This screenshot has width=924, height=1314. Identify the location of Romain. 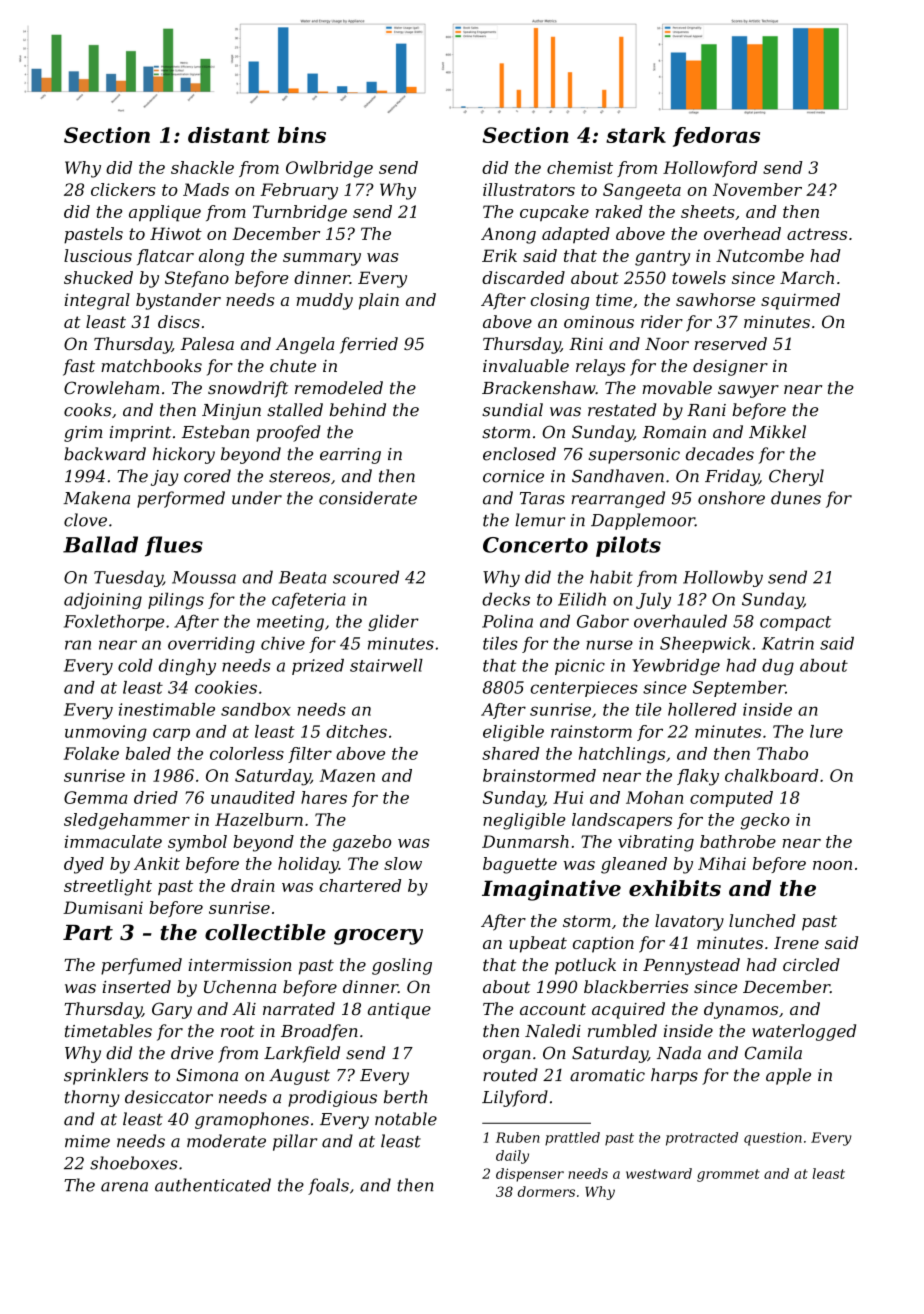
(674, 432).
